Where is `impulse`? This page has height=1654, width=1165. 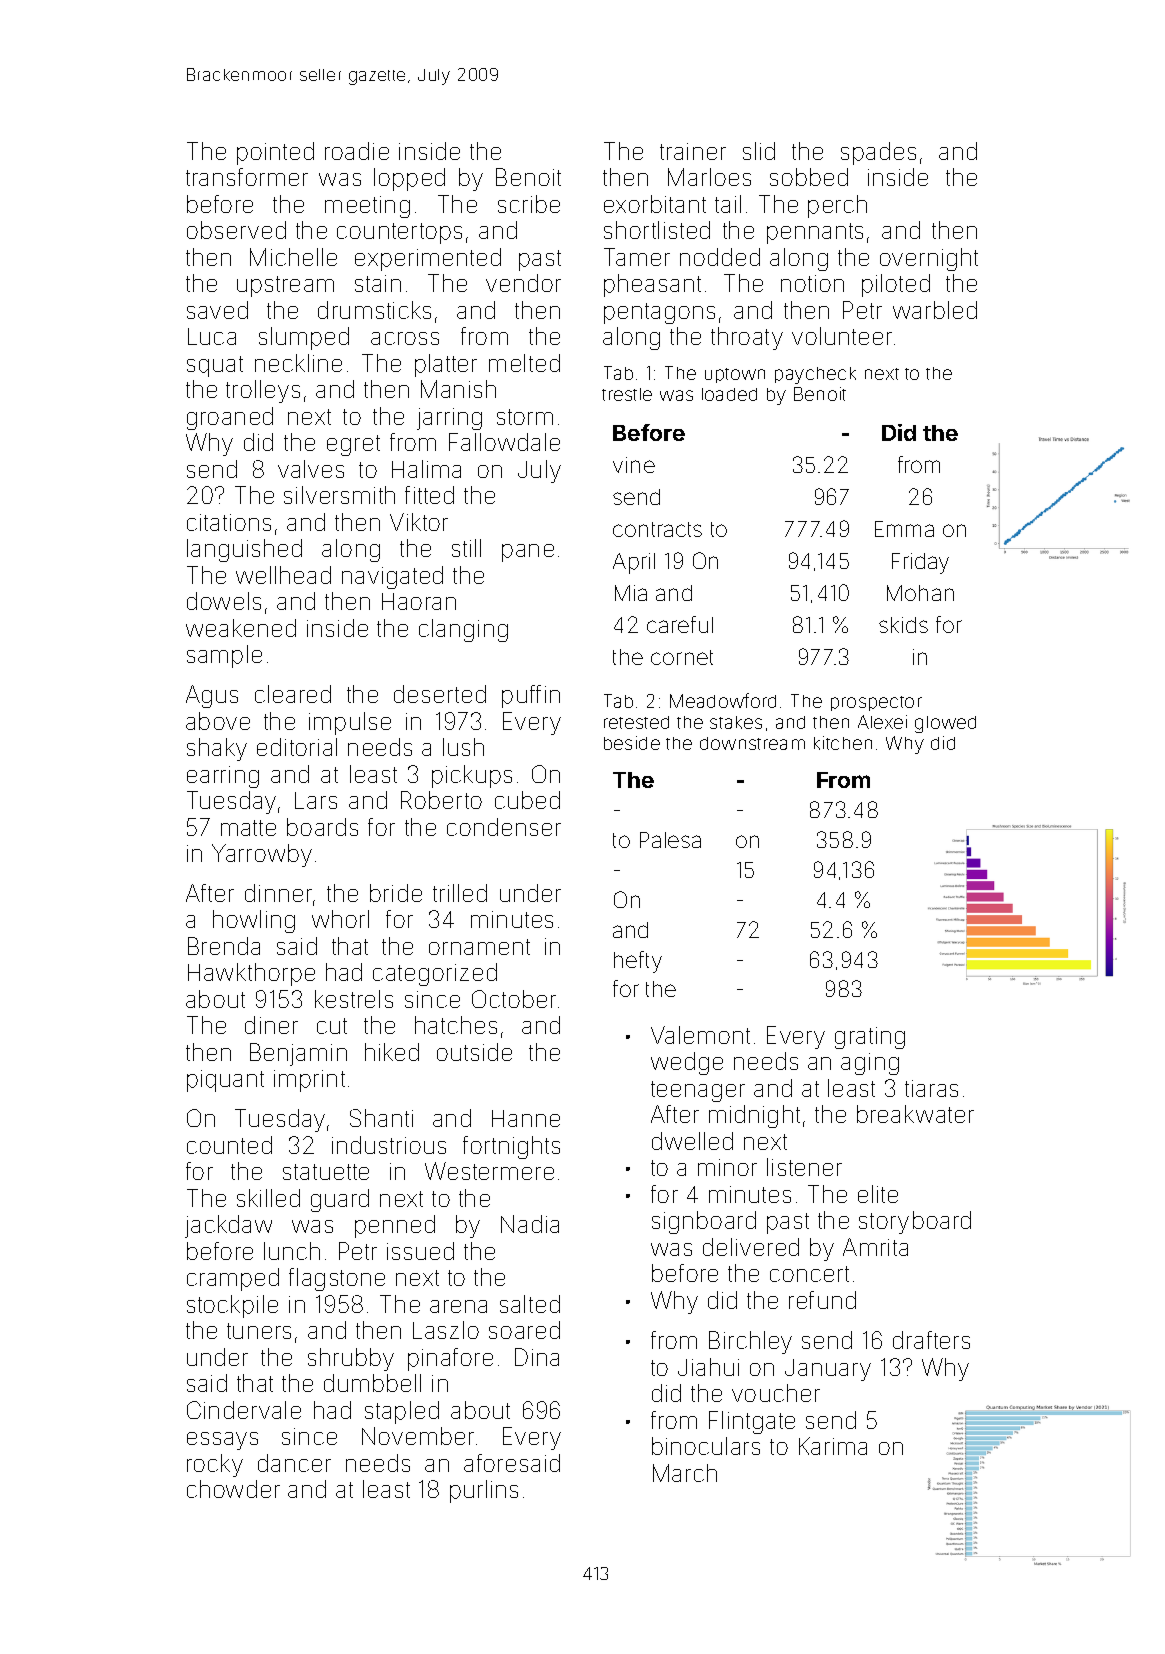
impulse is located at coordinates (350, 723).
